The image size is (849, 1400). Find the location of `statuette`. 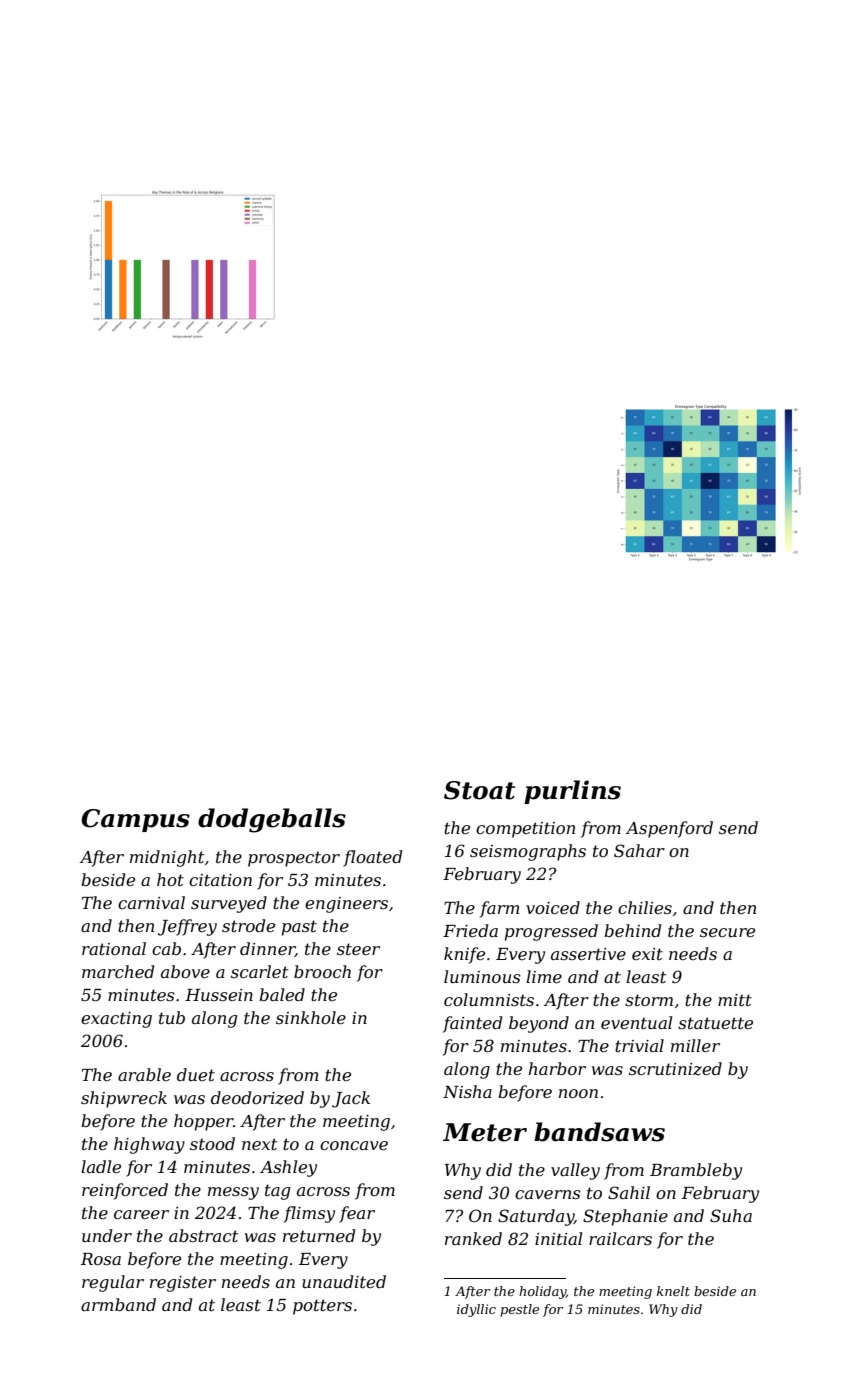

statuette is located at coordinates (715, 1023).
